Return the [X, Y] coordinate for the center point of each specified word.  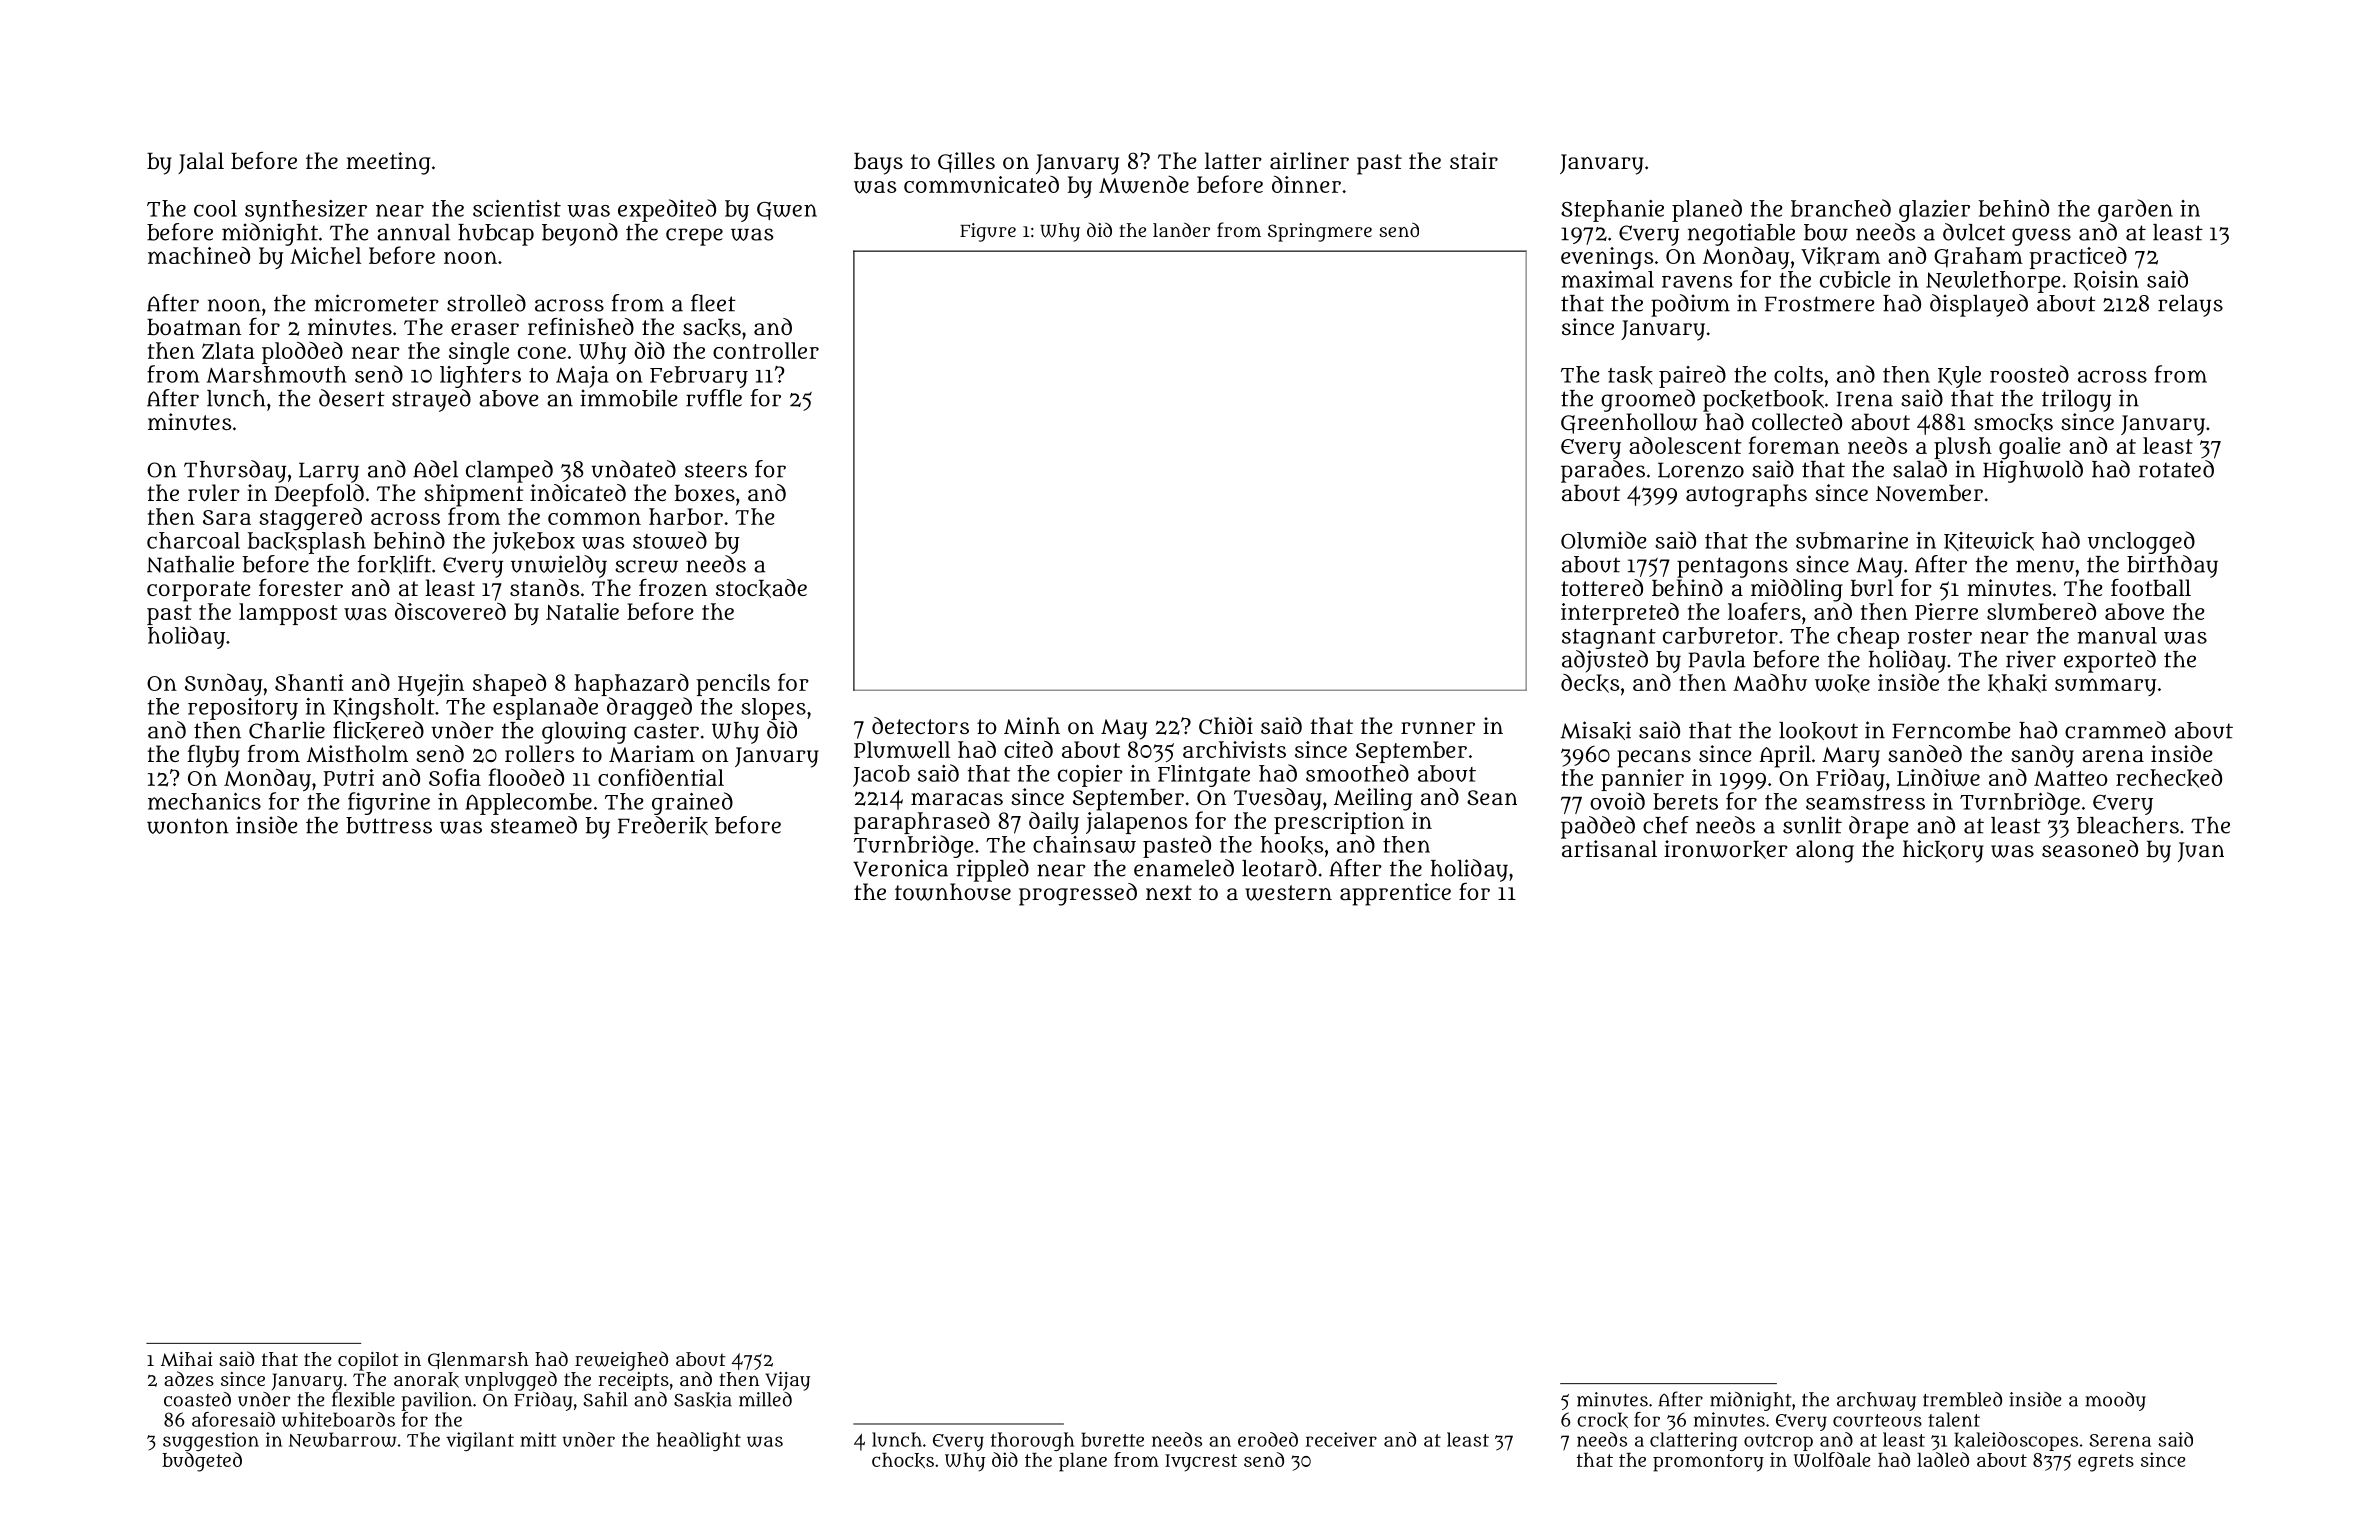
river [2031, 659]
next [1169, 892]
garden [2135, 210]
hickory [1943, 851]
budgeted [202, 1462]
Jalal [201, 163]
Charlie [287, 730]
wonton [188, 826]
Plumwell [902, 750]
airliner [1309, 160]
